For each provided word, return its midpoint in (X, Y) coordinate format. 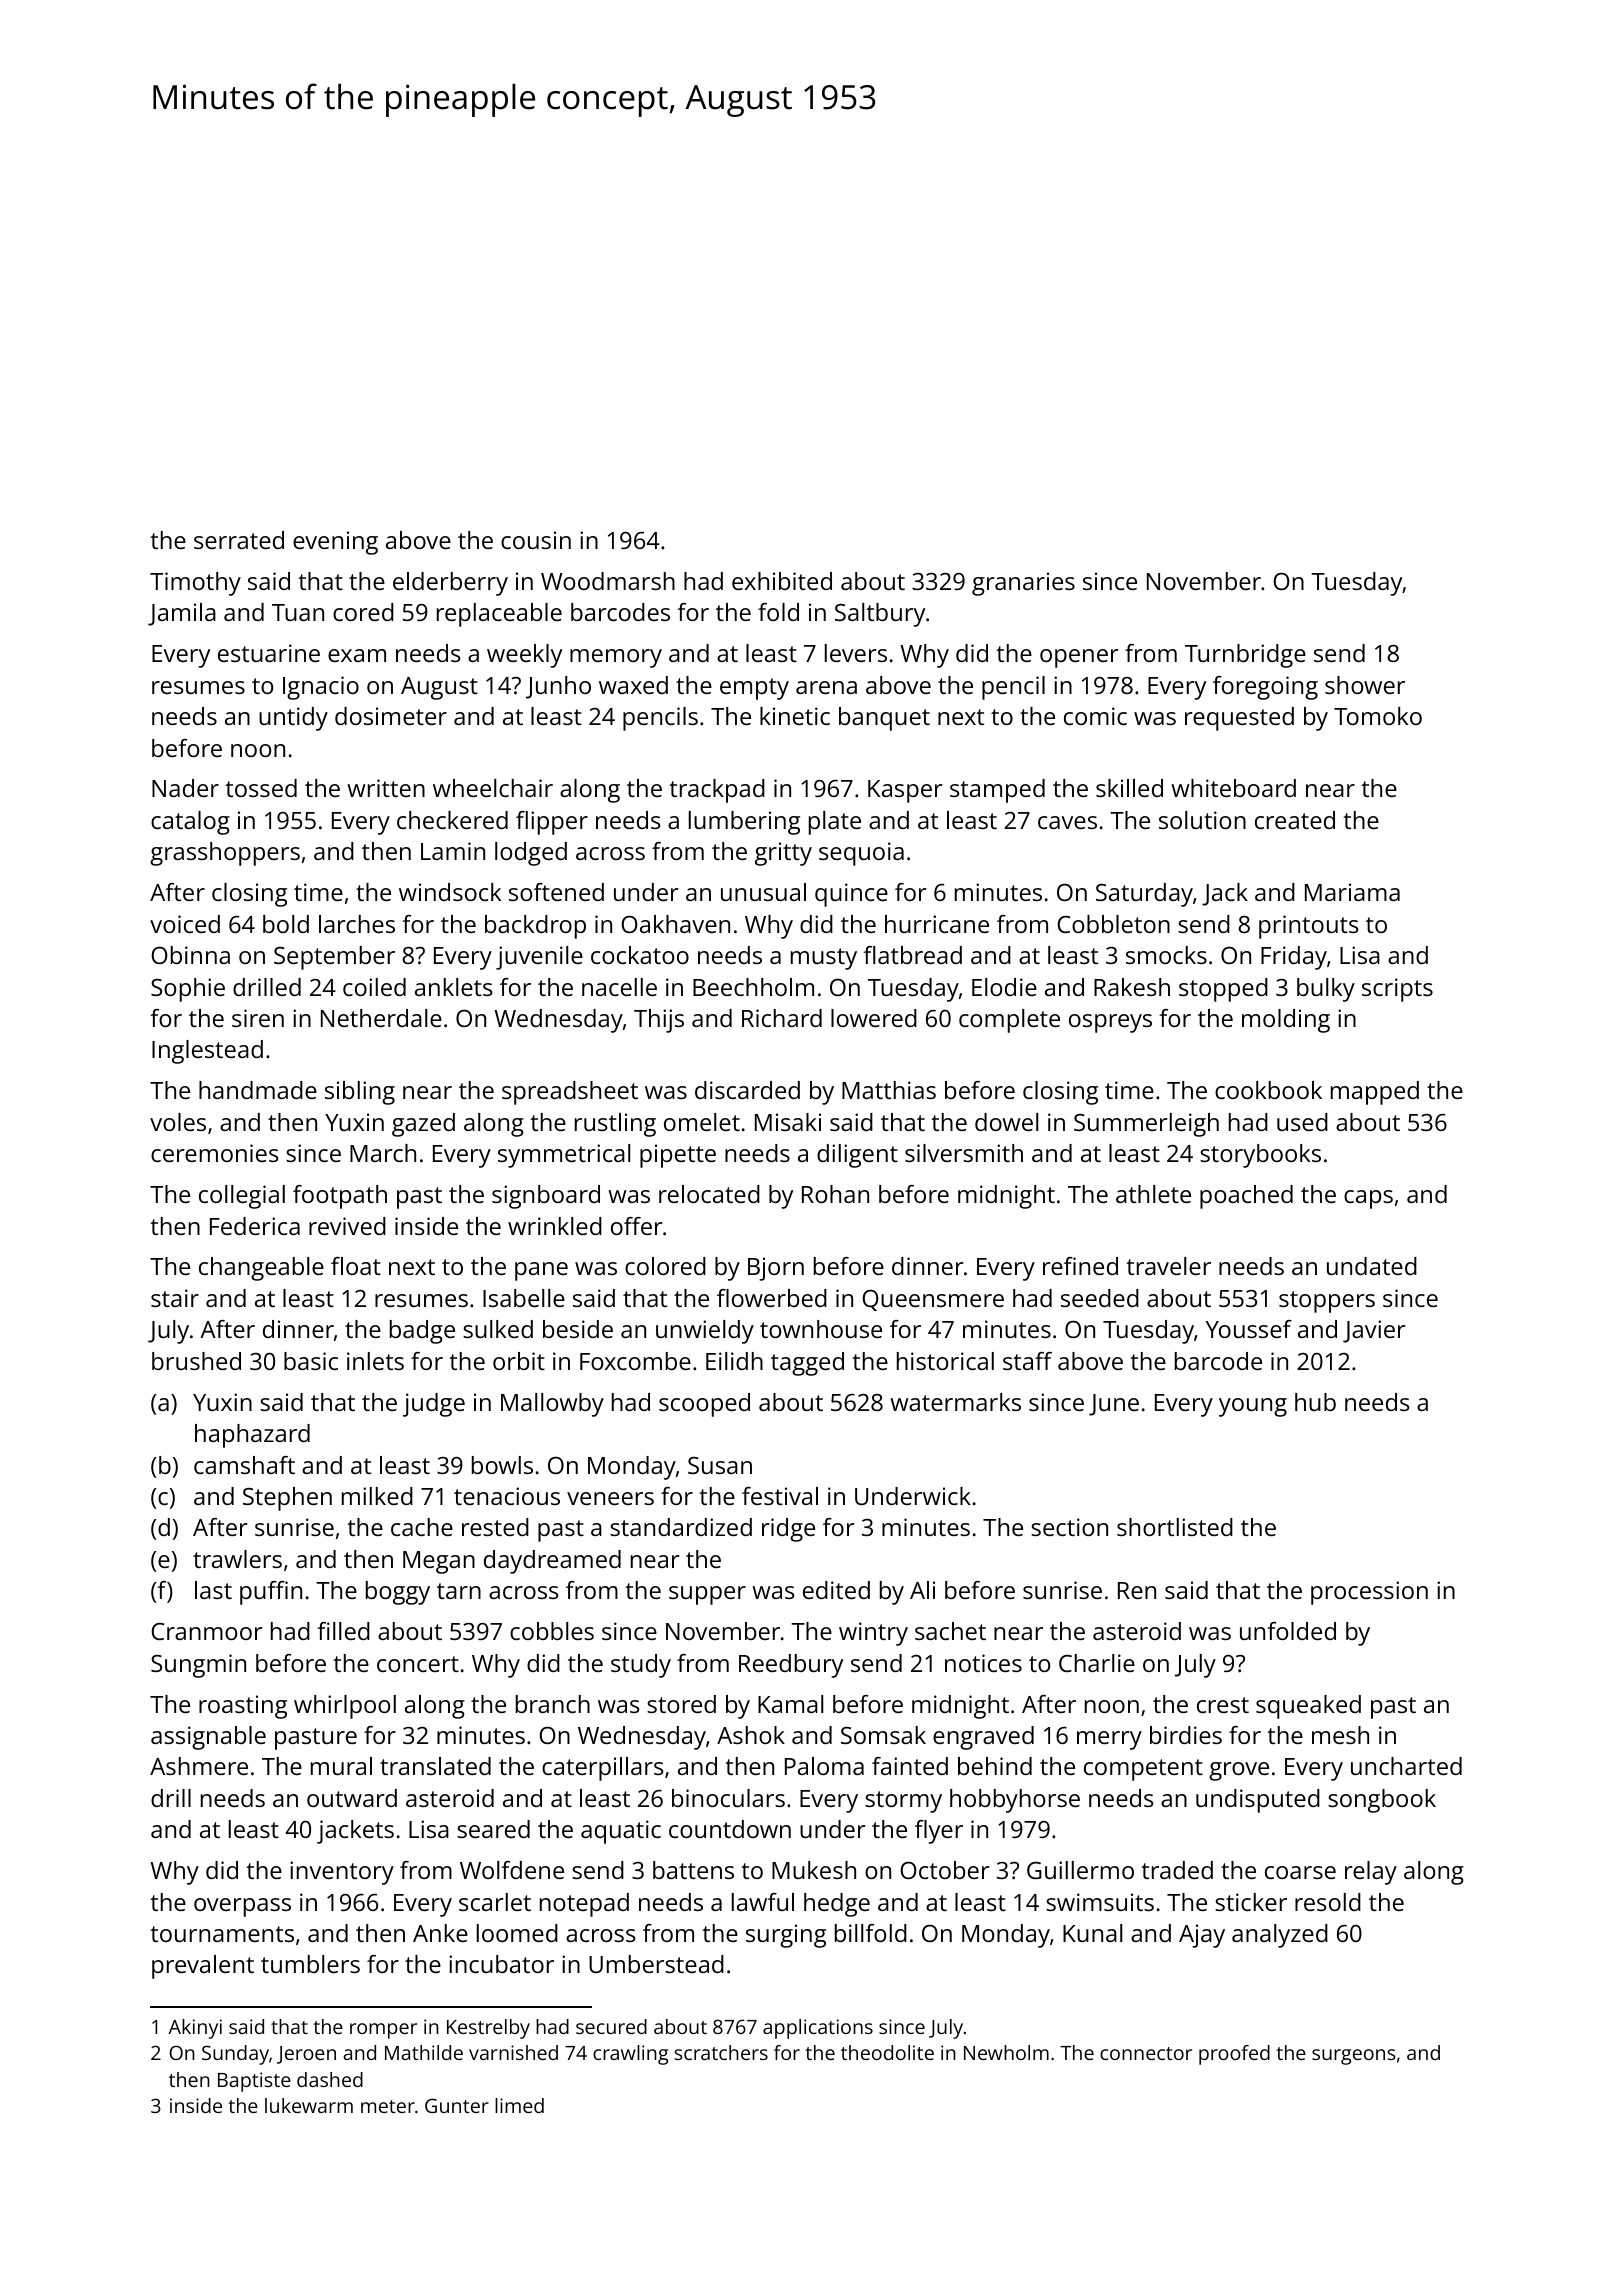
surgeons (1353, 2057)
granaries (1023, 584)
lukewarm (309, 2105)
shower (1365, 685)
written (386, 788)
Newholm (1006, 2052)
